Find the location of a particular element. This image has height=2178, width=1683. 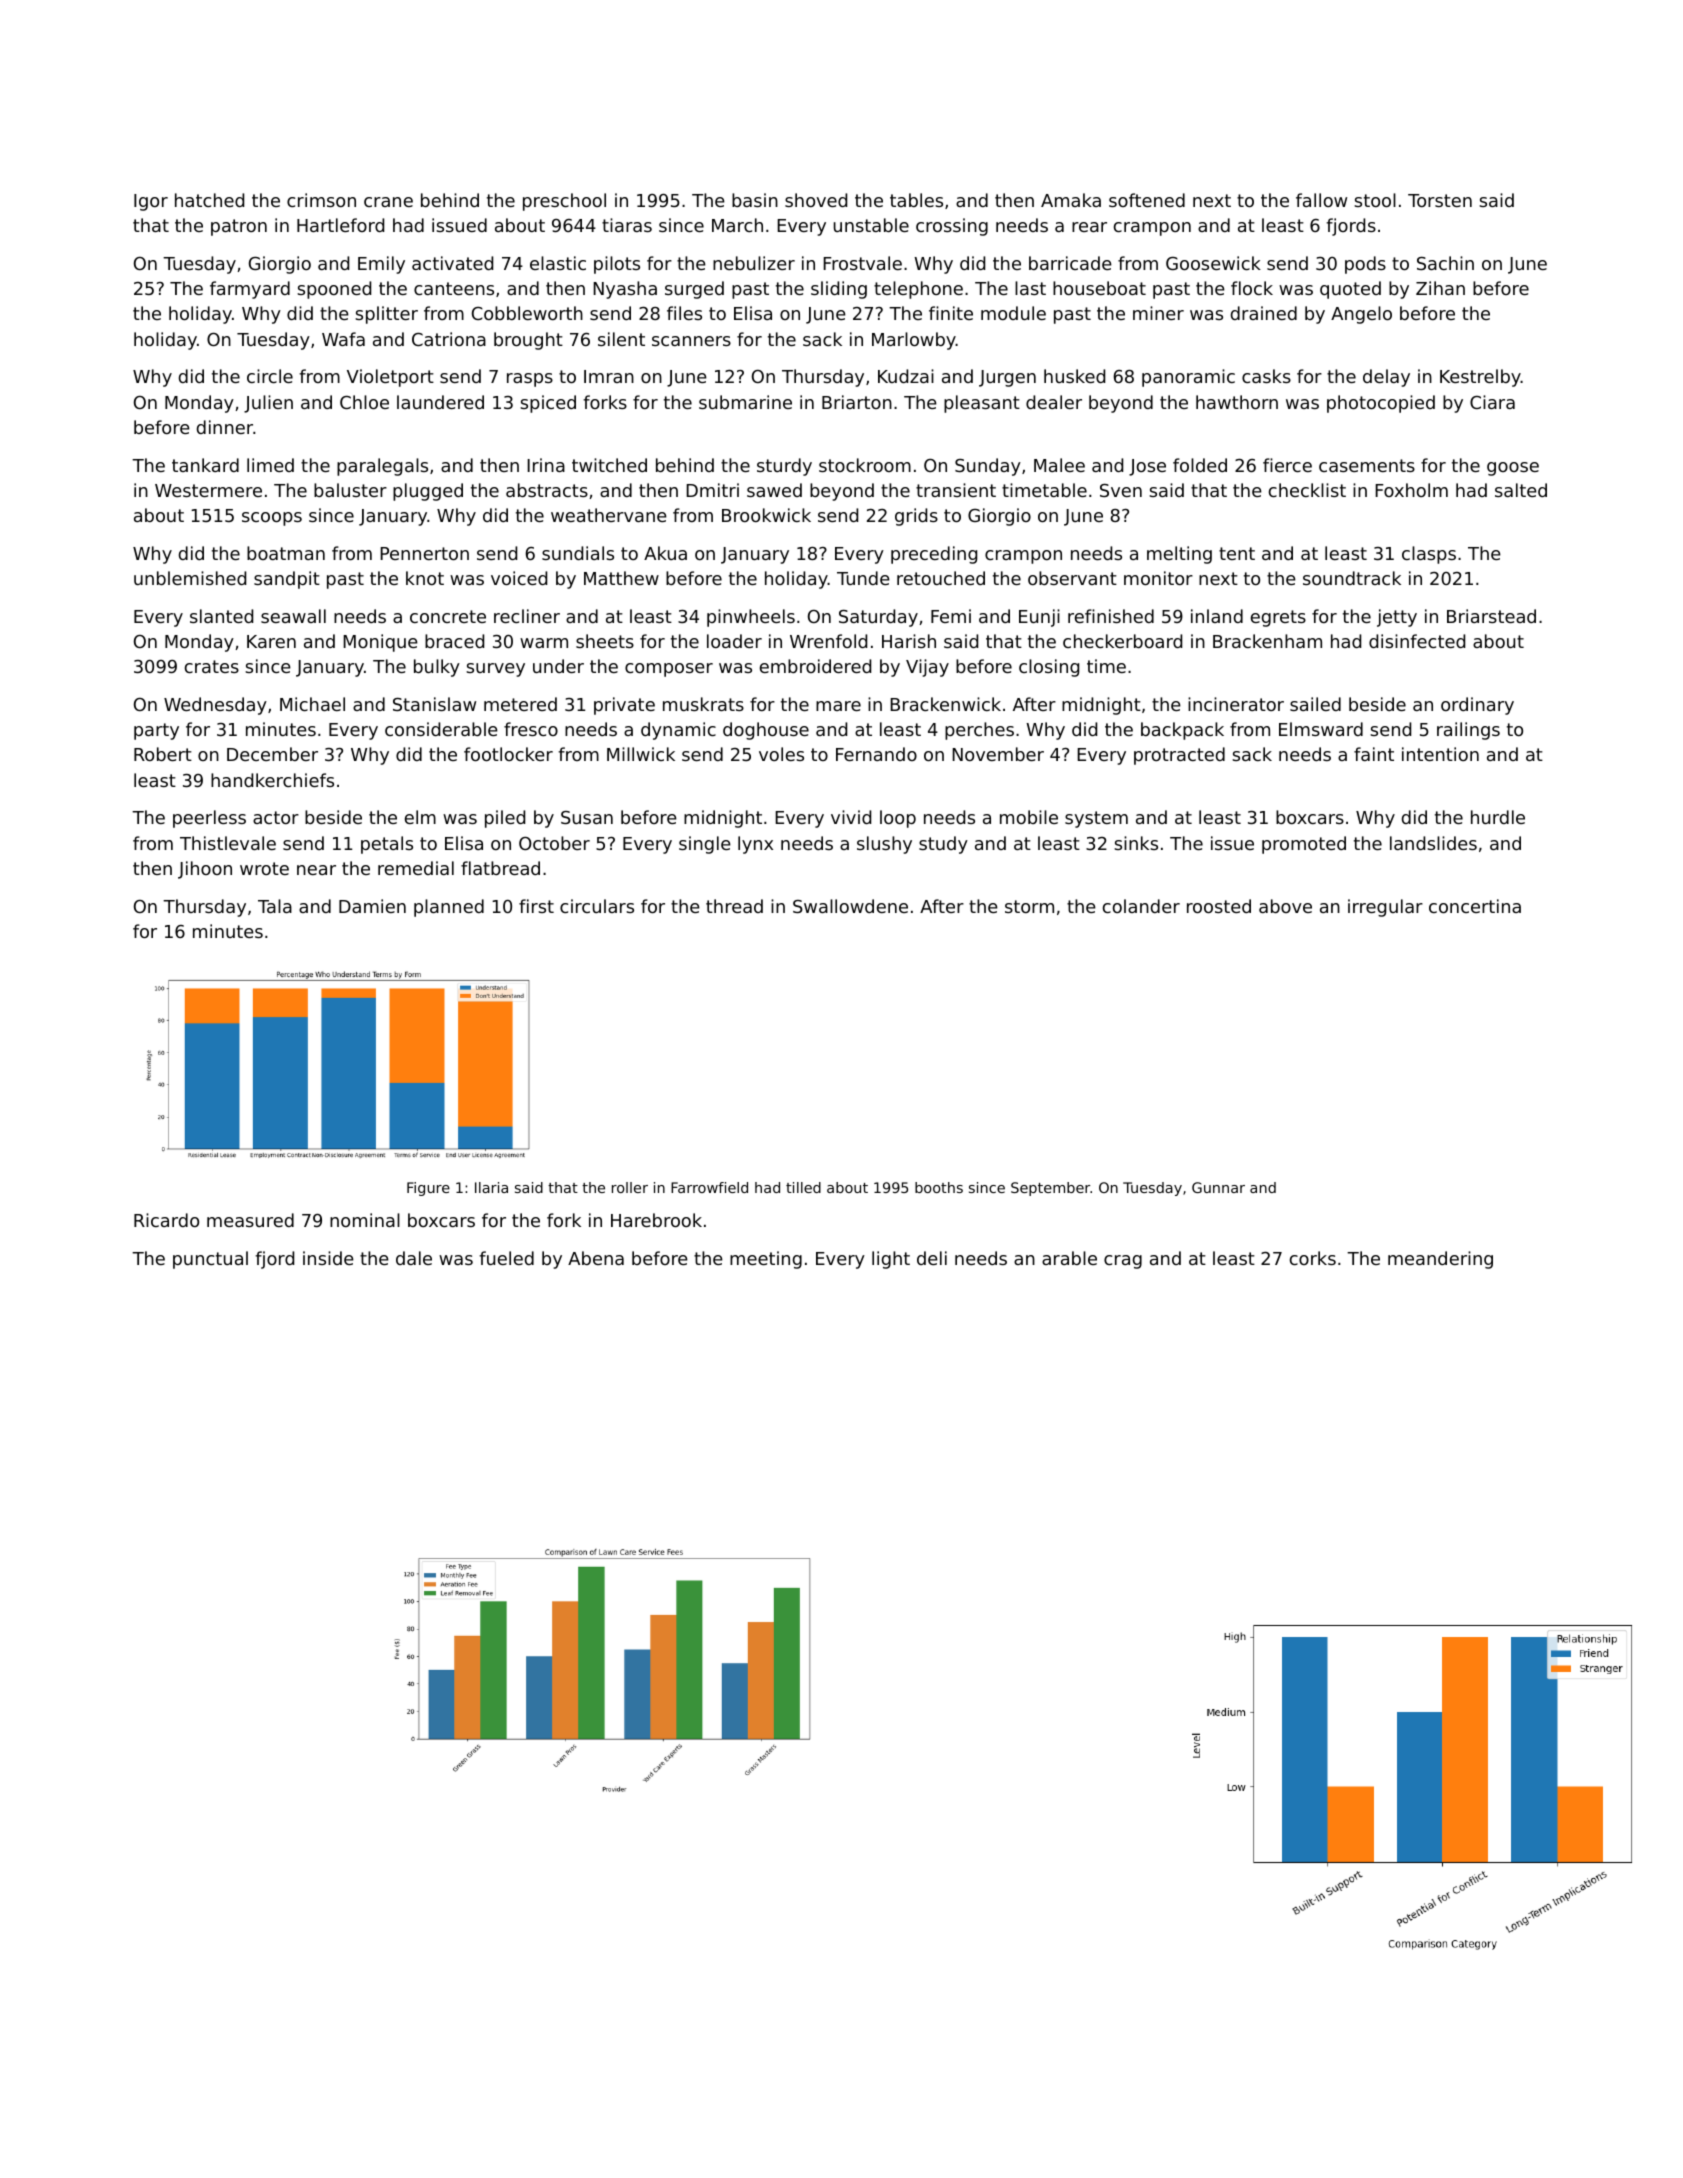

tiaras is located at coordinates (627, 225).
